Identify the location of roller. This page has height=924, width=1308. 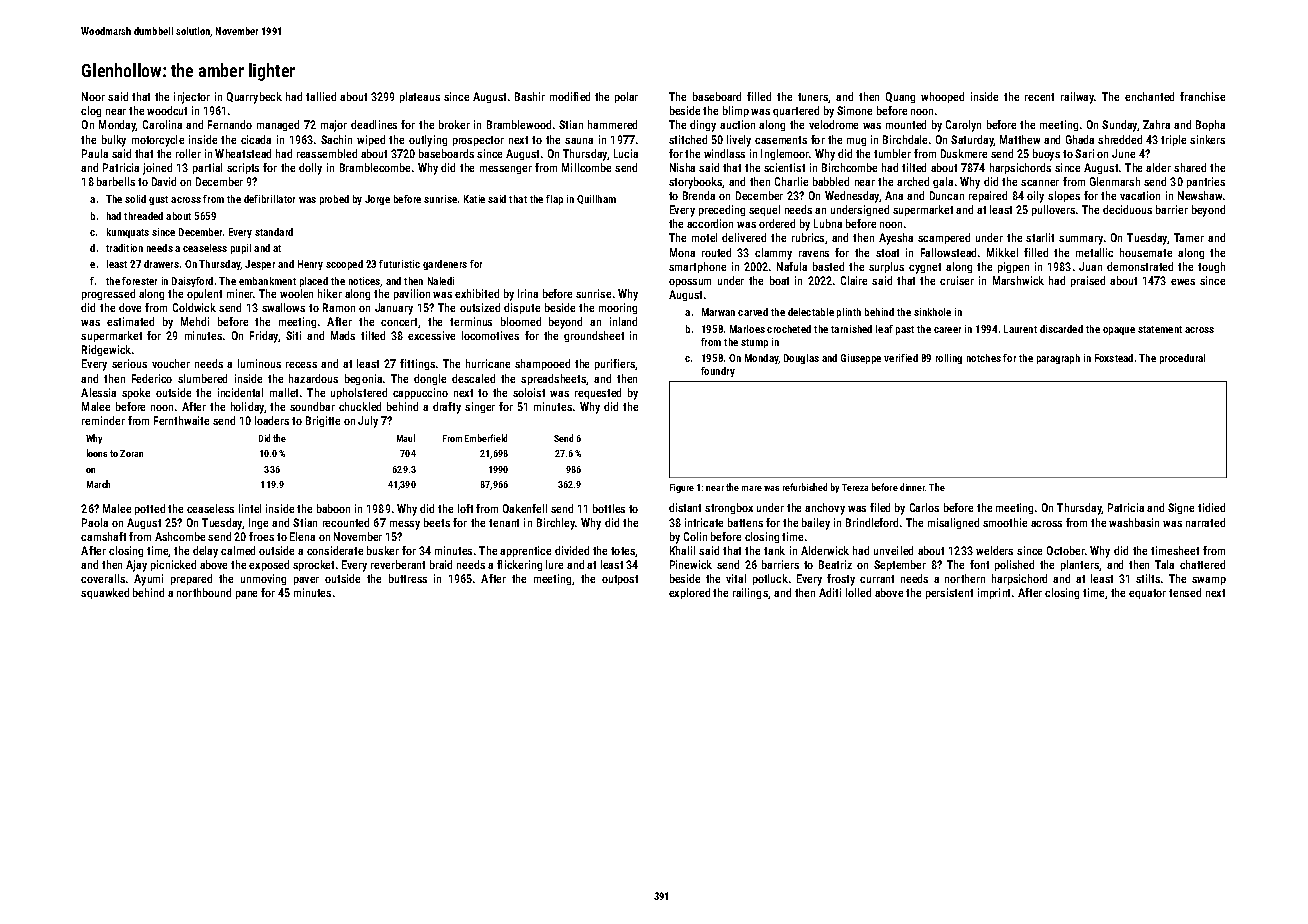
(188, 153).
